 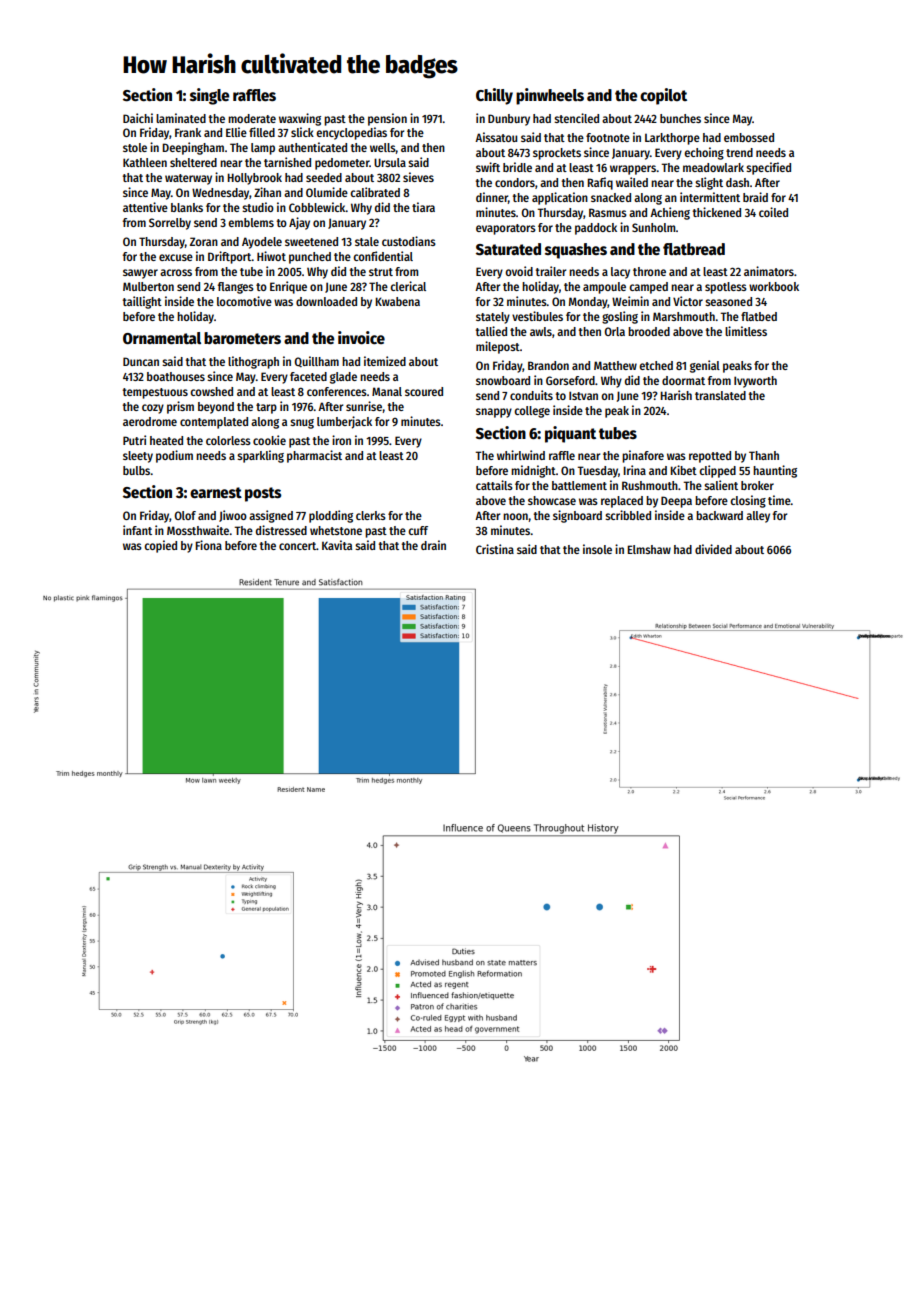 I want to click on Orla, so click(x=614, y=331).
